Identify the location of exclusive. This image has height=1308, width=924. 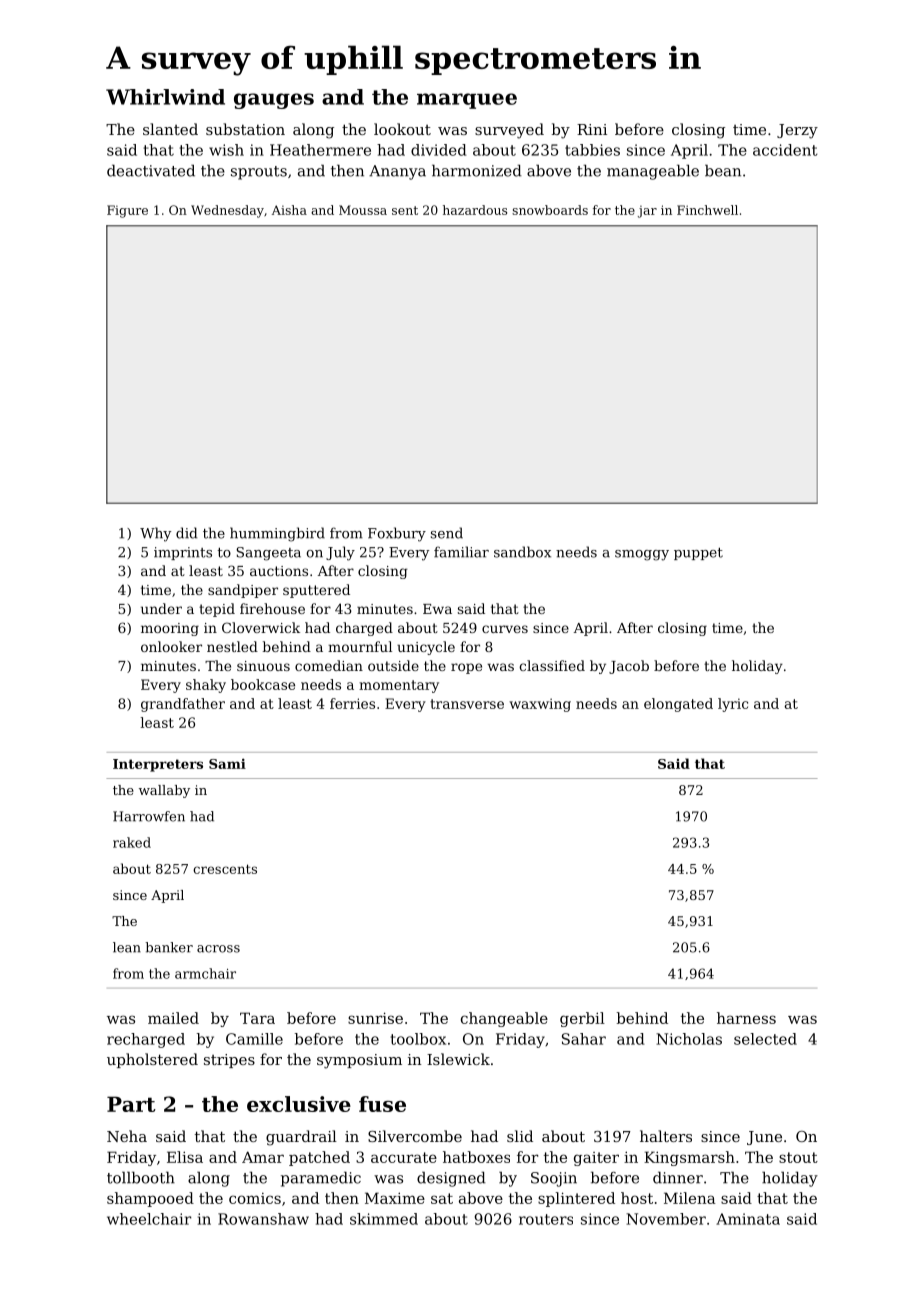
(299, 1104).
